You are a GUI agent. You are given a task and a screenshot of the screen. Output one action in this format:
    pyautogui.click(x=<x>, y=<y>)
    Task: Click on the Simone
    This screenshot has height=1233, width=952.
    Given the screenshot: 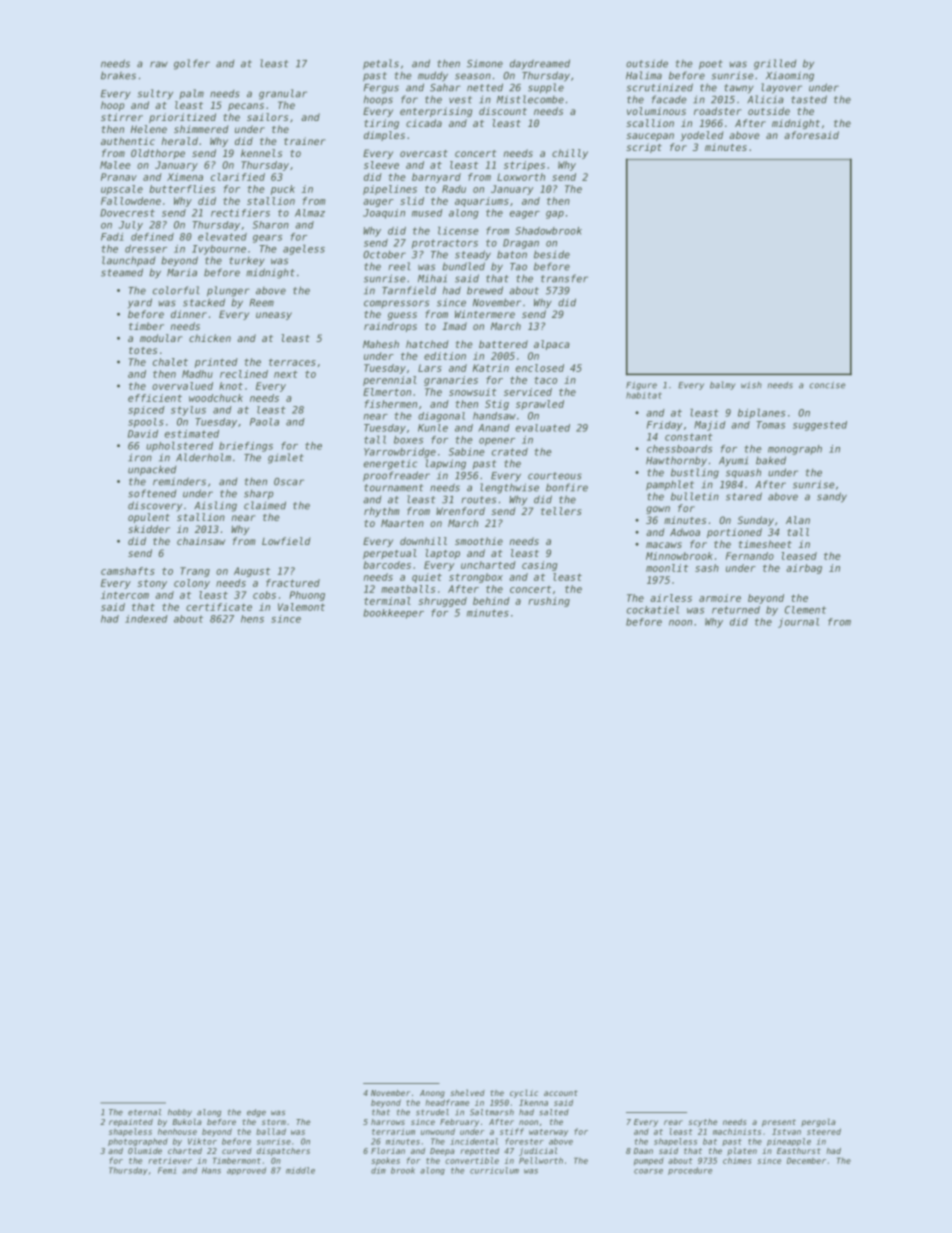 What is the action you would take?
    pyautogui.click(x=485, y=63)
